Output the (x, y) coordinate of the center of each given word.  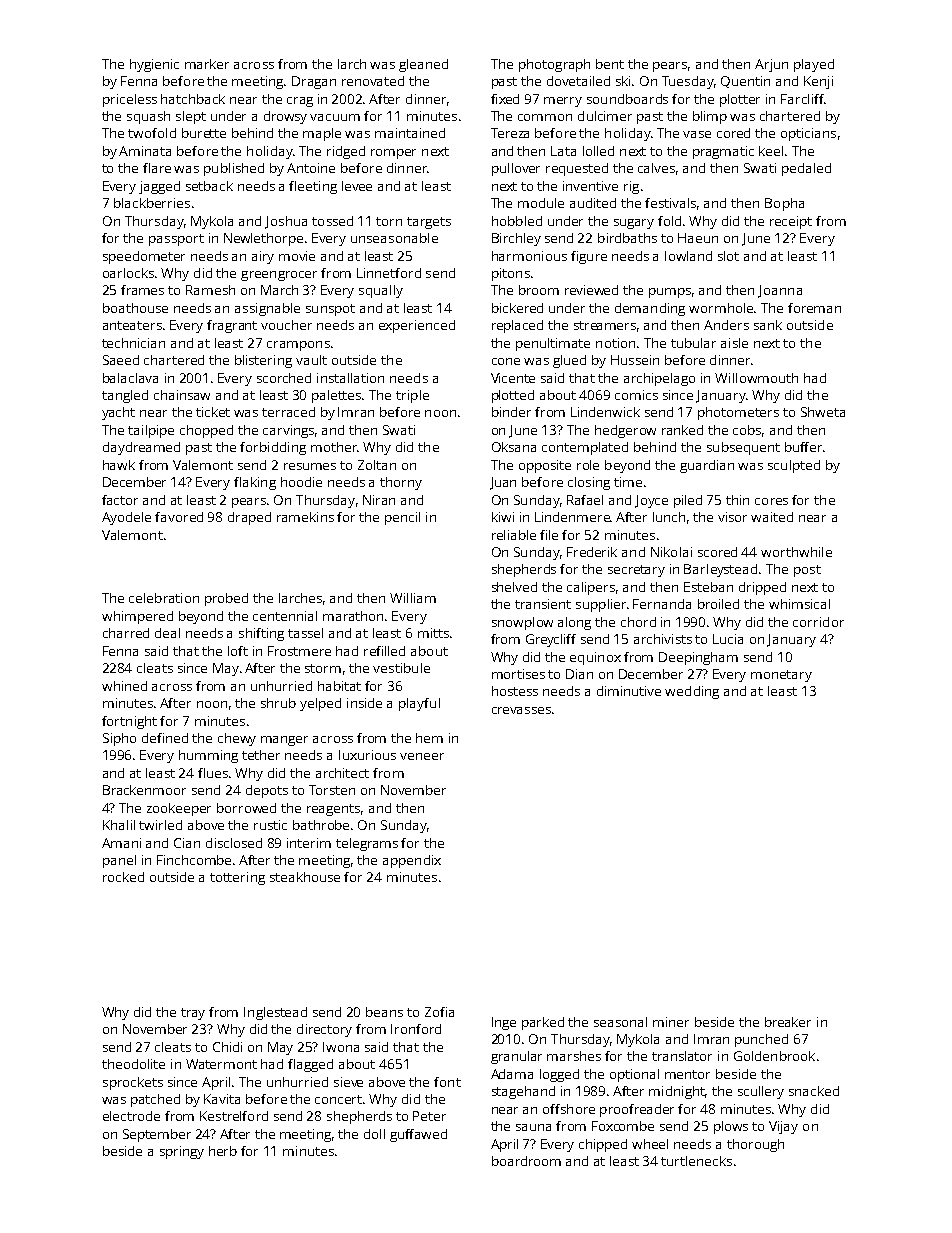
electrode (131, 1116)
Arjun (771, 65)
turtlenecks (696, 1161)
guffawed (418, 1135)
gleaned (423, 65)
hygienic (154, 65)
